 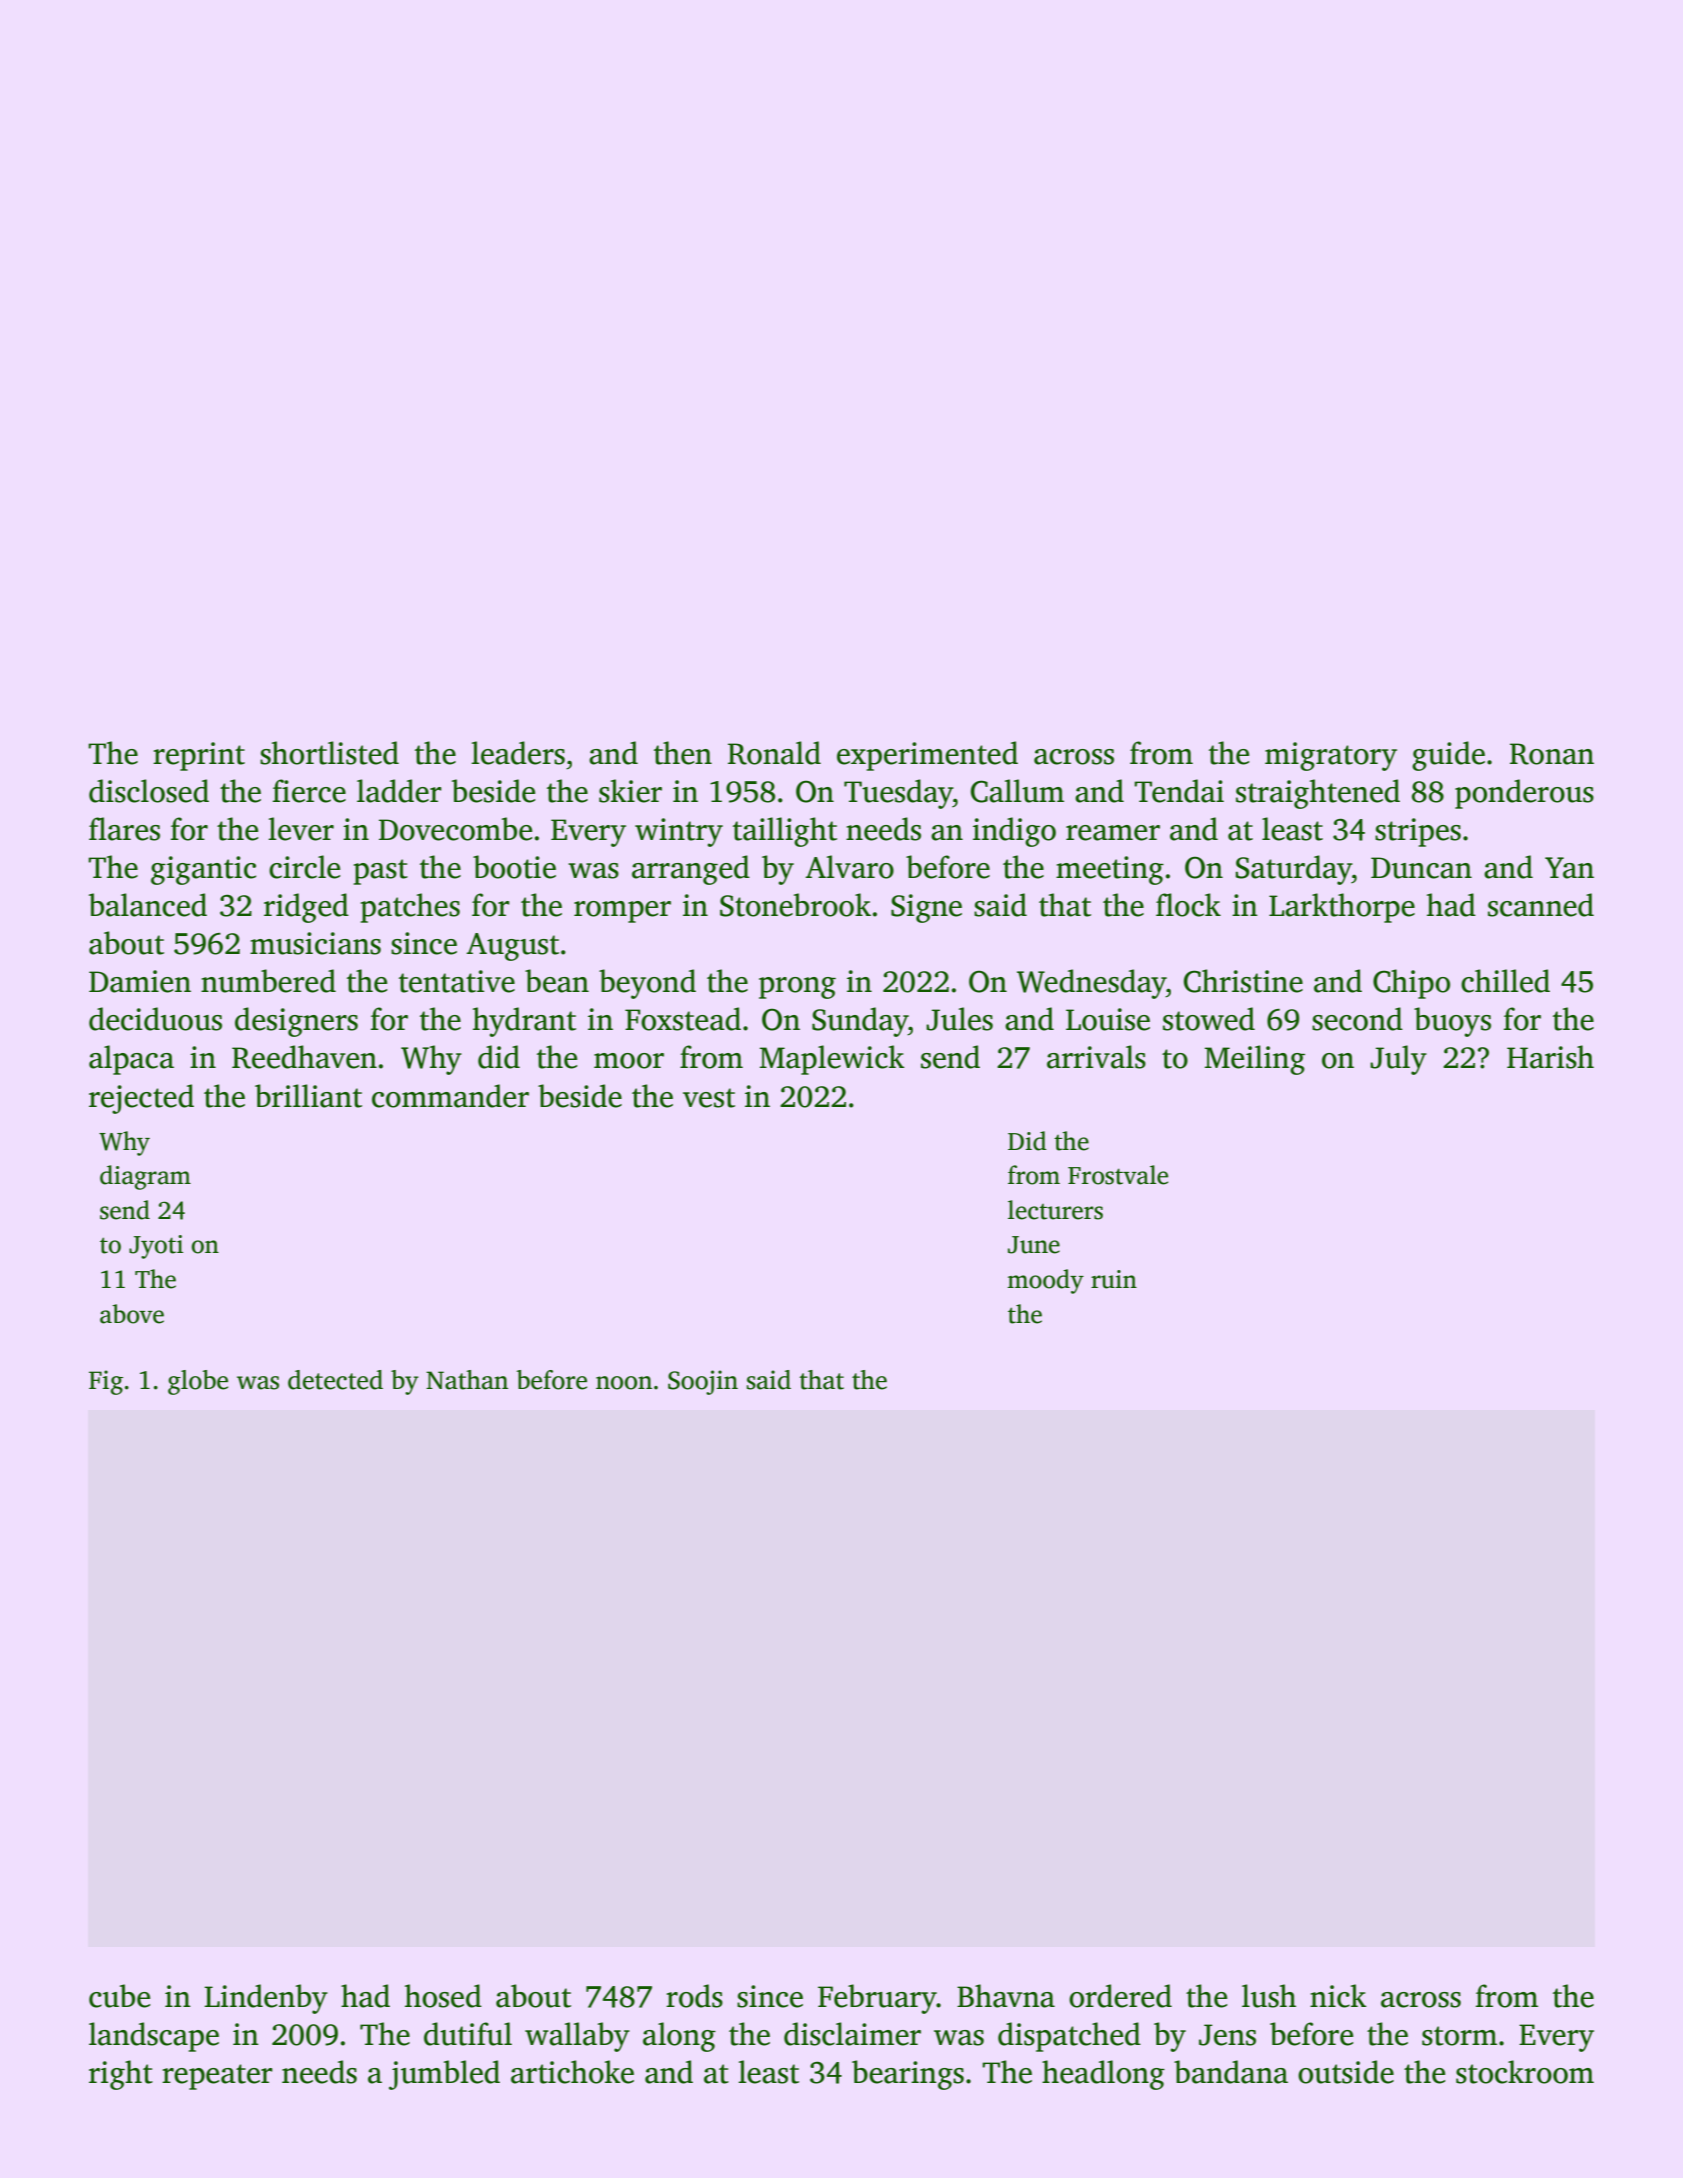 I want to click on moody, so click(x=1045, y=1281).
